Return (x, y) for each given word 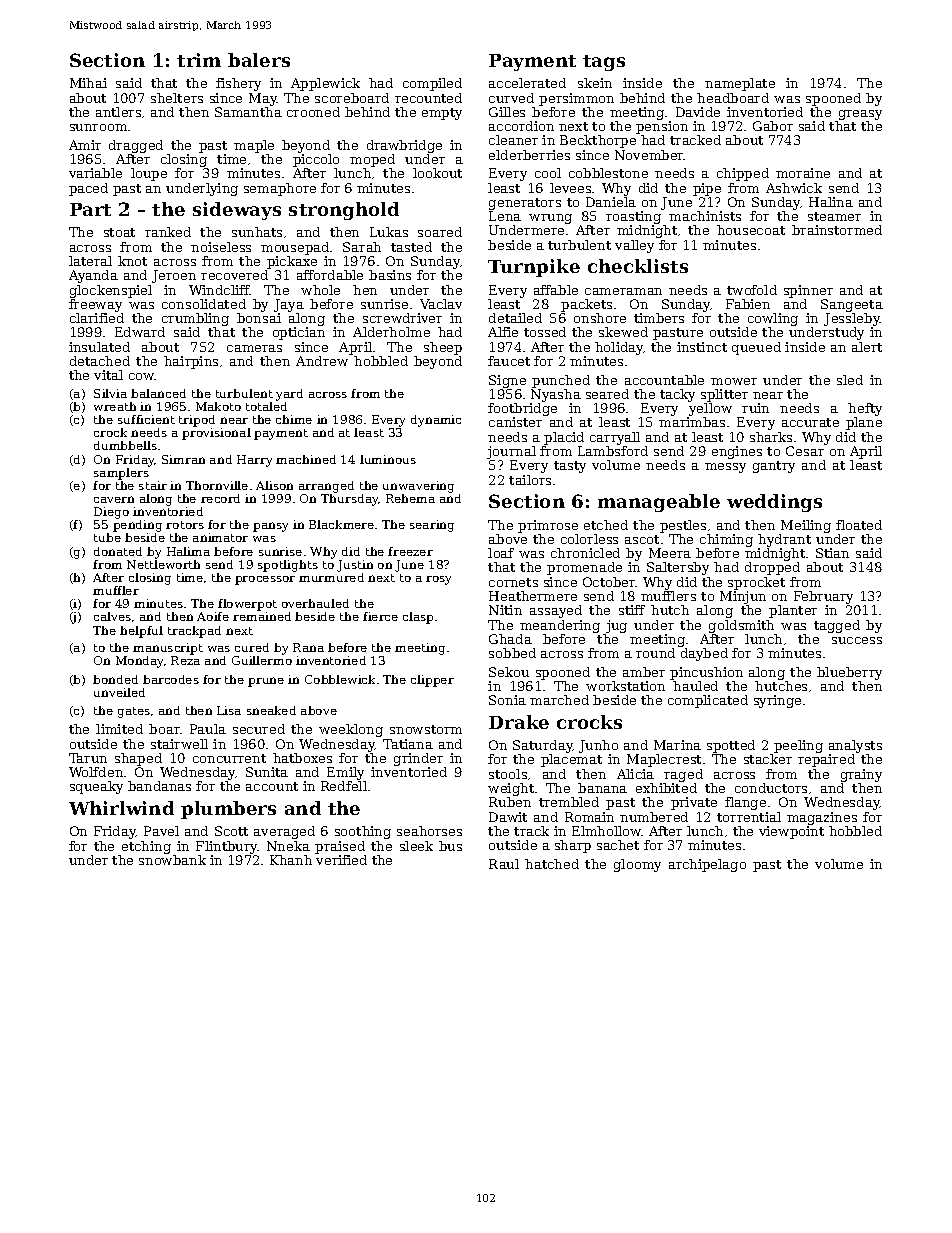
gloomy (637, 865)
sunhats (257, 232)
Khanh (291, 860)
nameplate (740, 84)
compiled (432, 84)
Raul (504, 864)
